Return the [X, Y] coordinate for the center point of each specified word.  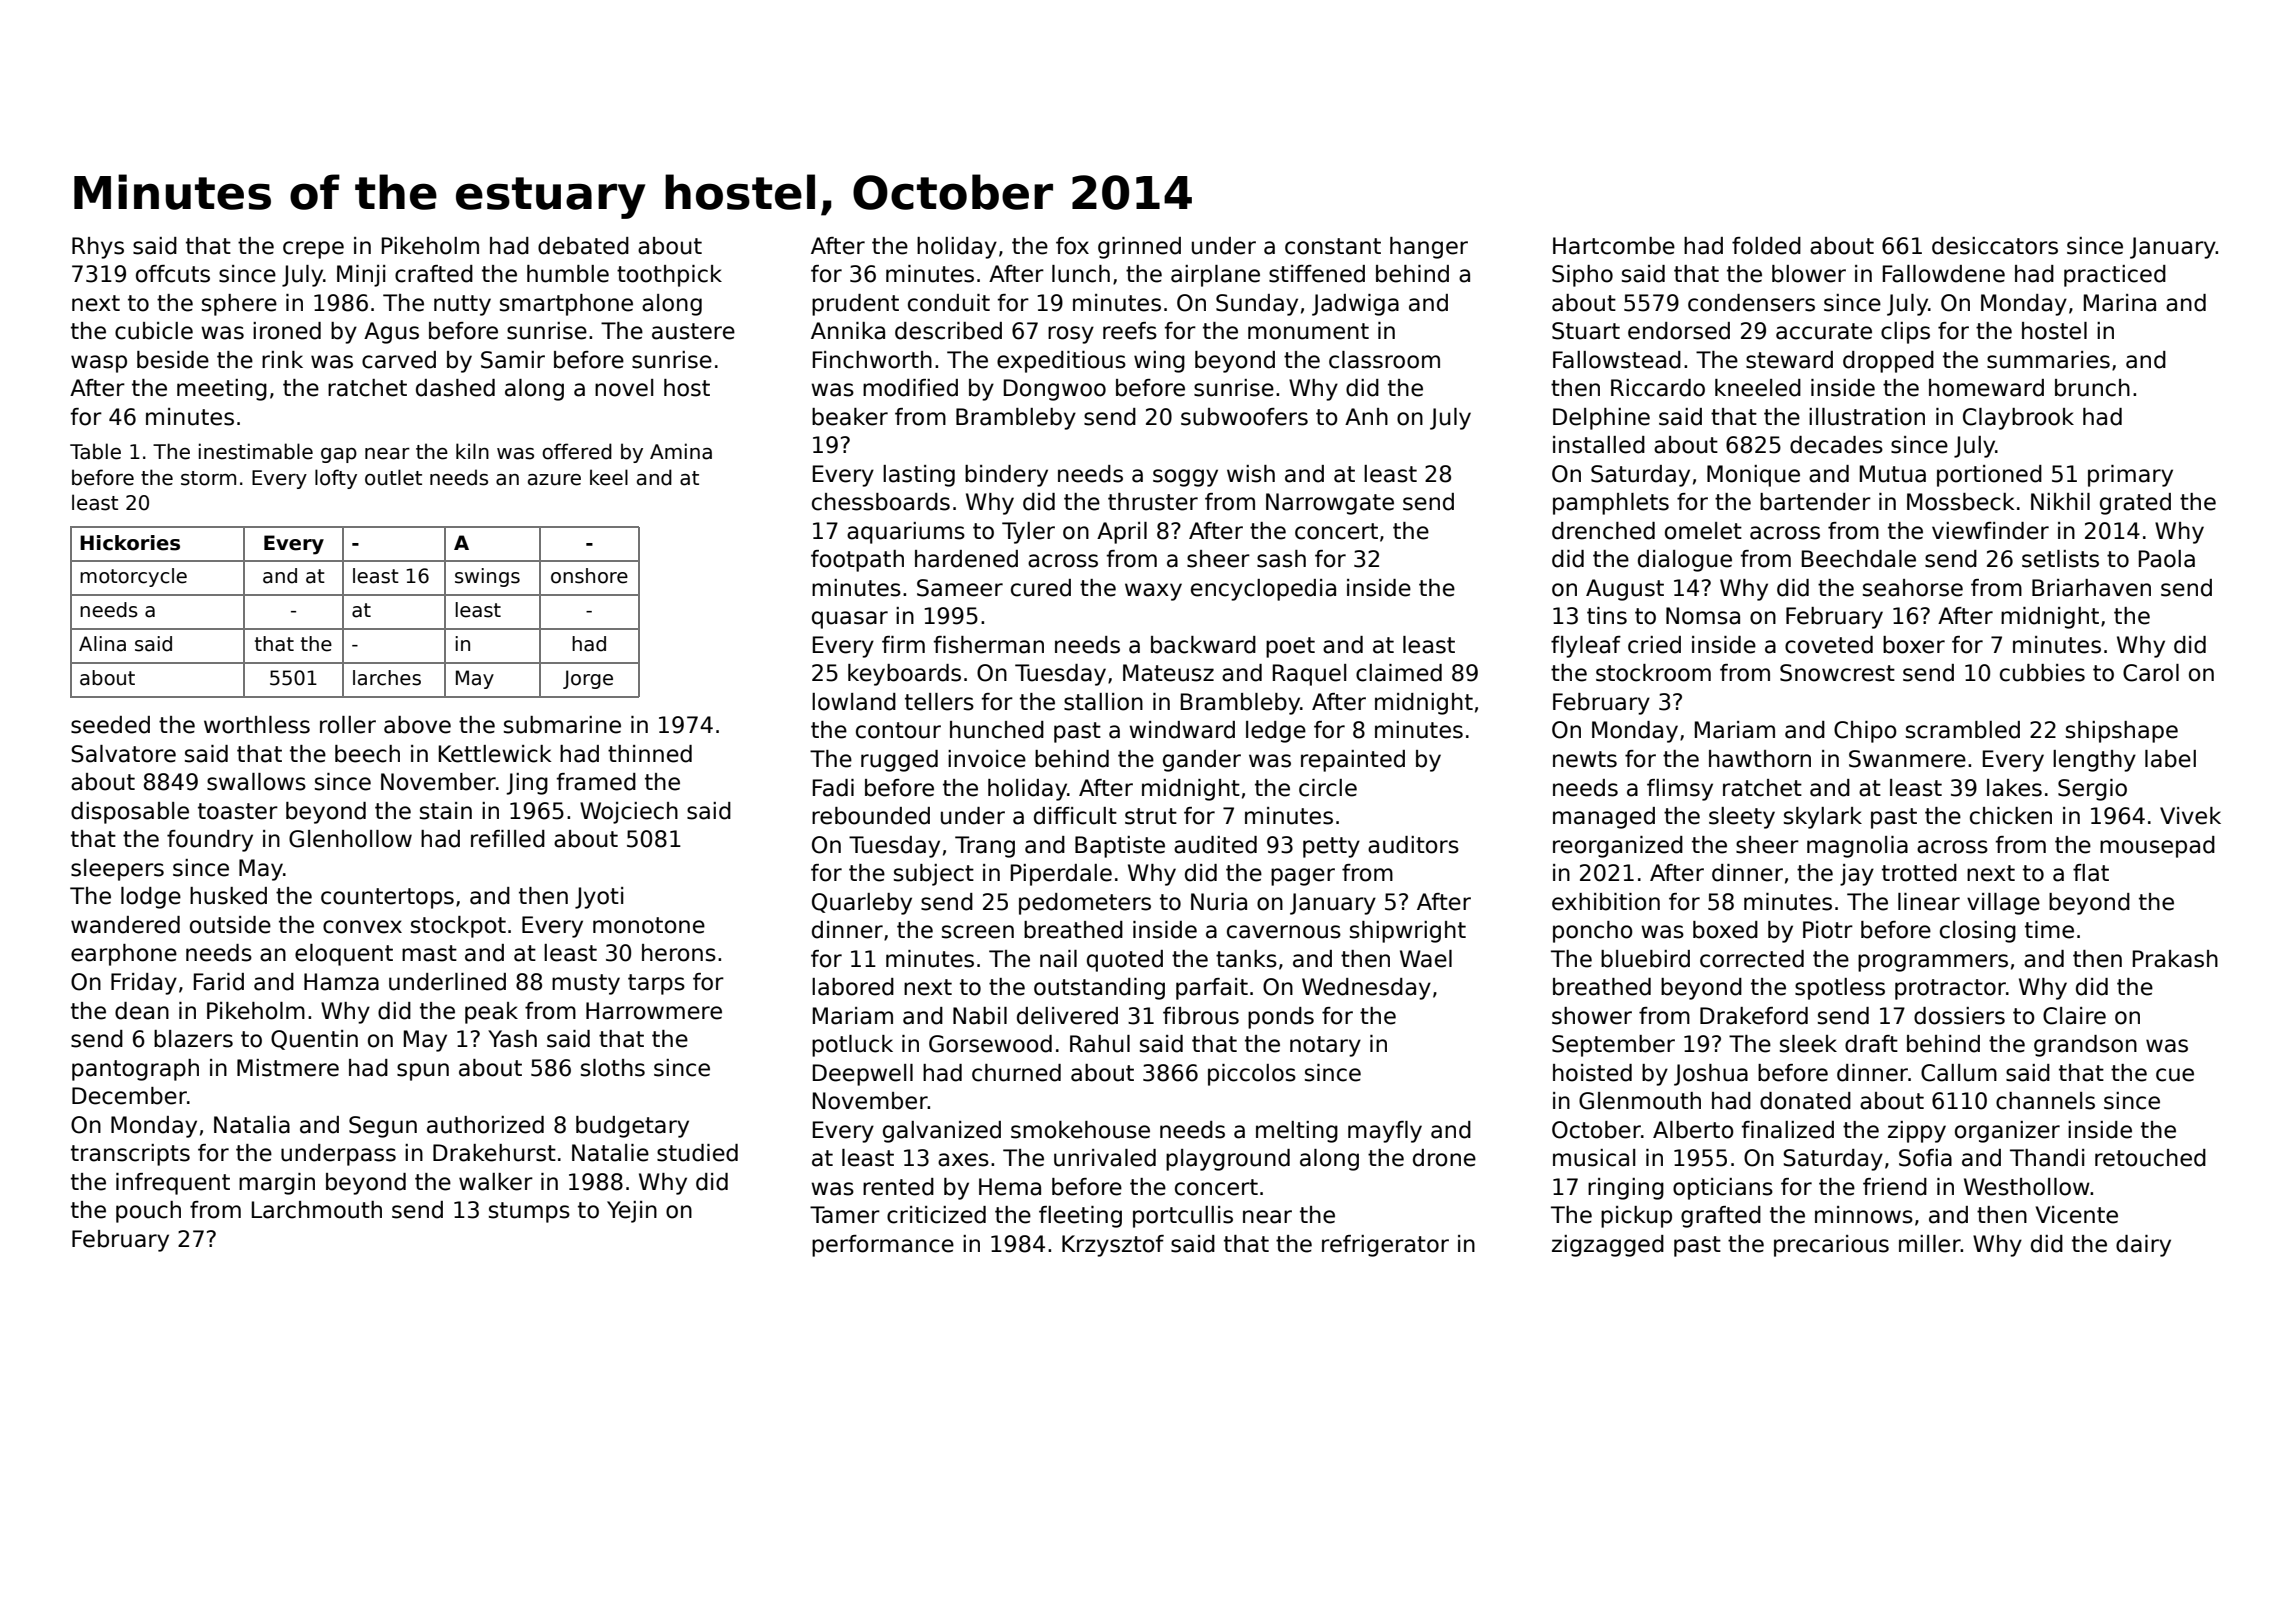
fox [1072, 246]
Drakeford [1754, 1016]
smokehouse [1080, 1130]
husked [228, 896]
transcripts [130, 1155]
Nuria [1219, 902]
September [1613, 1046]
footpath [857, 561]
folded [1766, 246]
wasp [99, 364]
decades [1836, 445]
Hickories [130, 543]
